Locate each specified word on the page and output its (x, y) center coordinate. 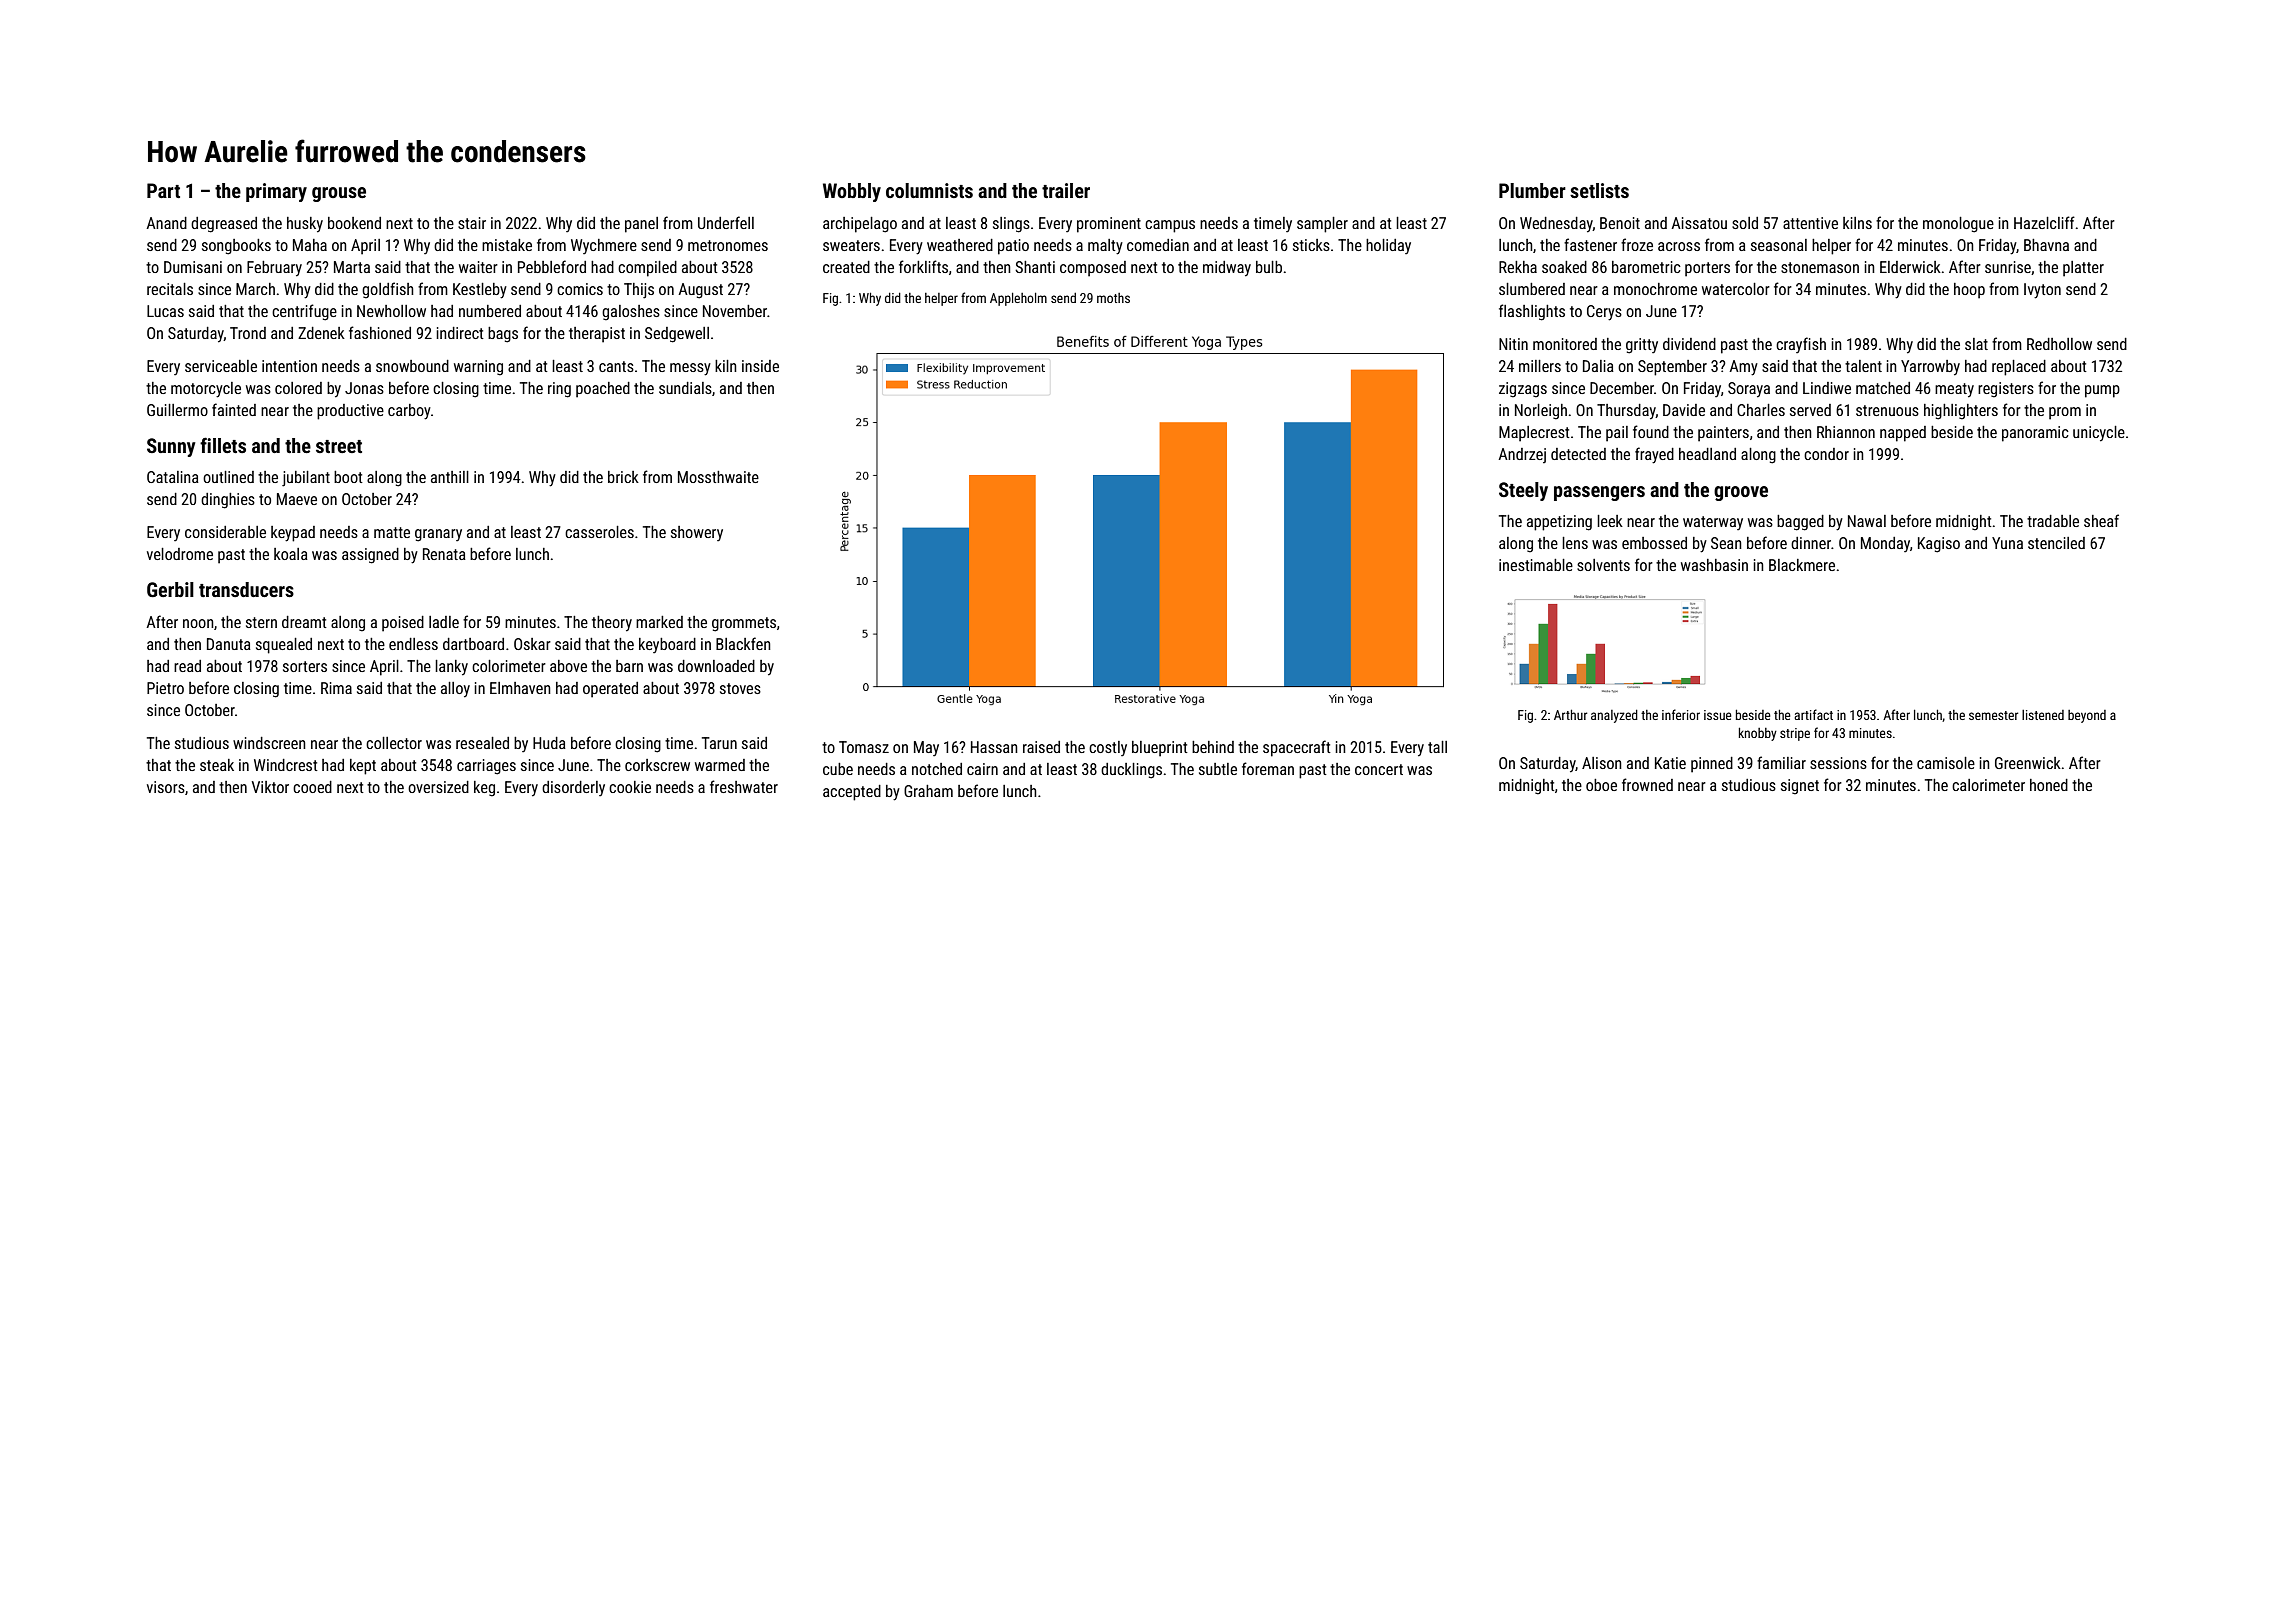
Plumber (1532, 190)
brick (623, 477)
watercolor (1736, 289)
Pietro (165, 688)
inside (760, 366)
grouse (339, 194)
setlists (1599, 190)
